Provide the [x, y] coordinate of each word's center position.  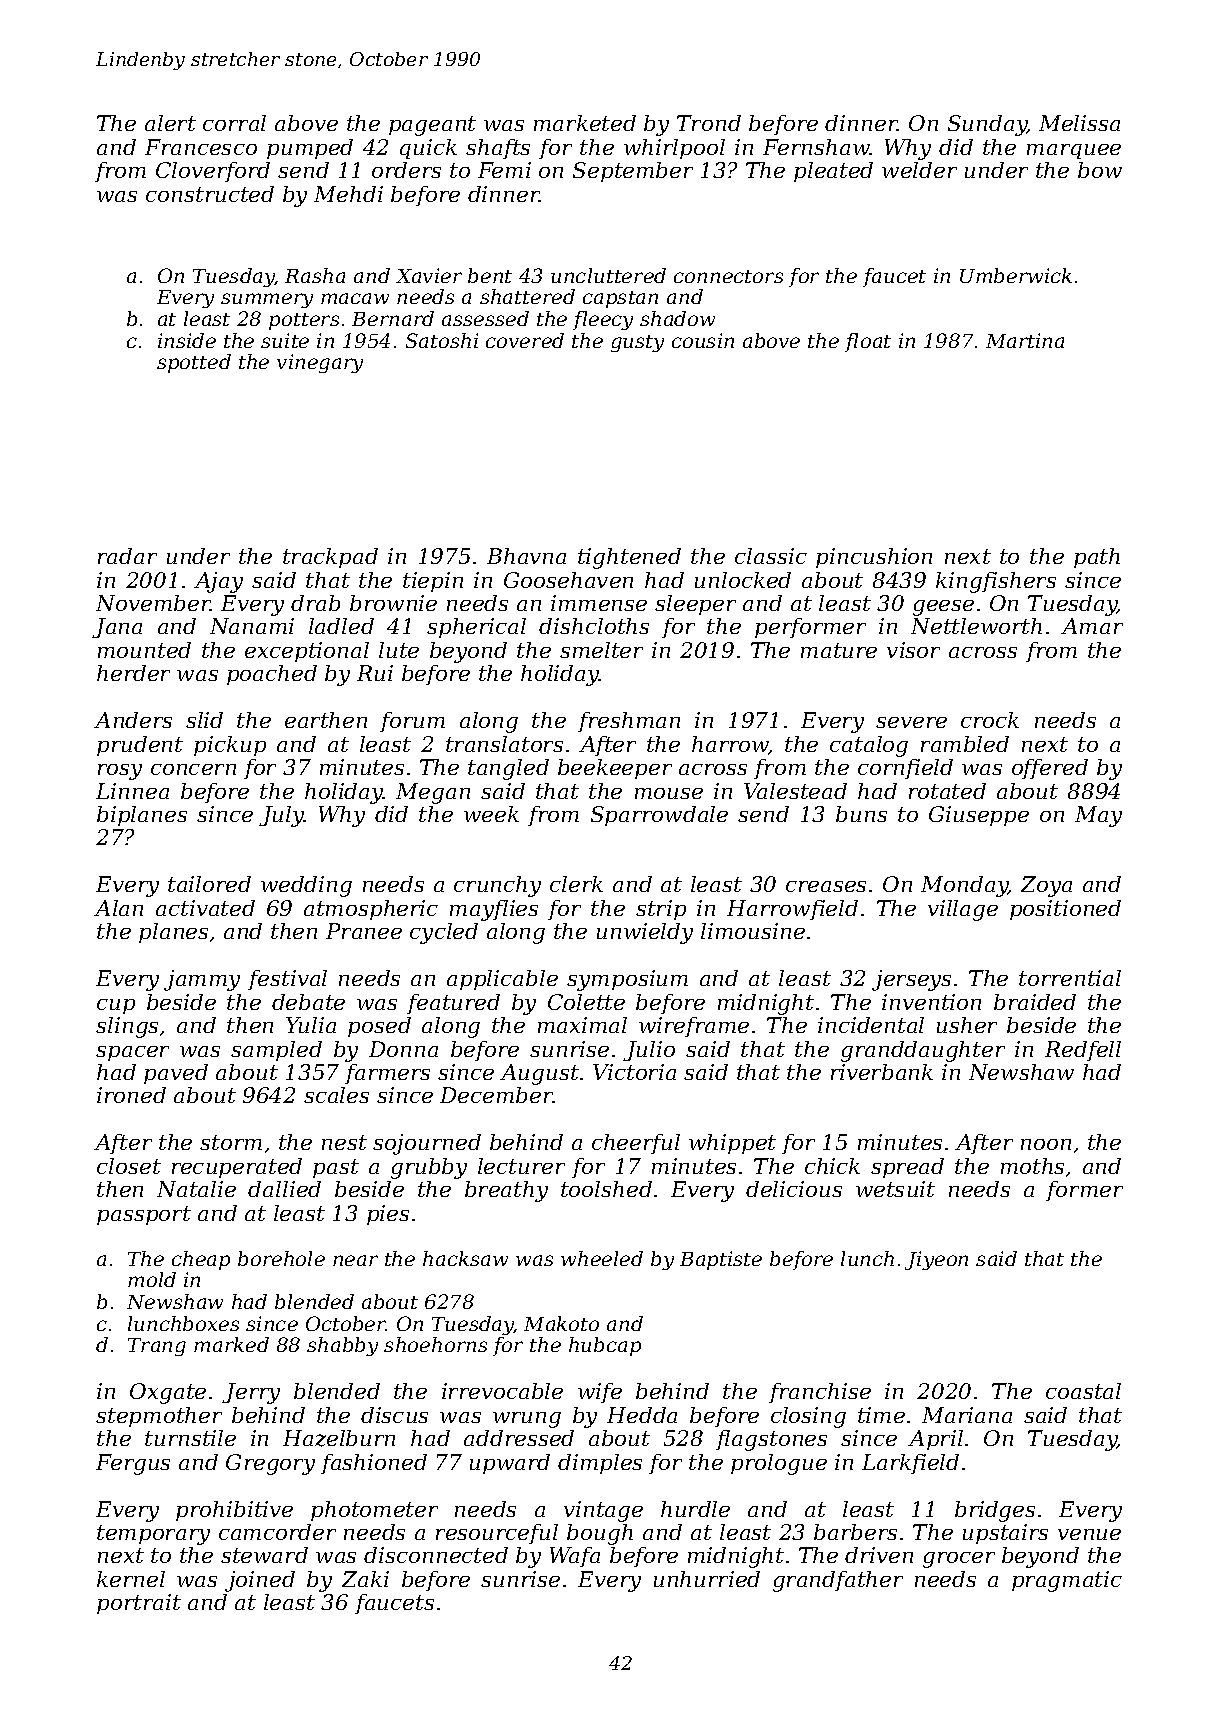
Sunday [987, 125]
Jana [117, 628]
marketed [585, 123]
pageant [432, 126]
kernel [131, 1579]
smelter [601, 650]
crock [990, 720]
